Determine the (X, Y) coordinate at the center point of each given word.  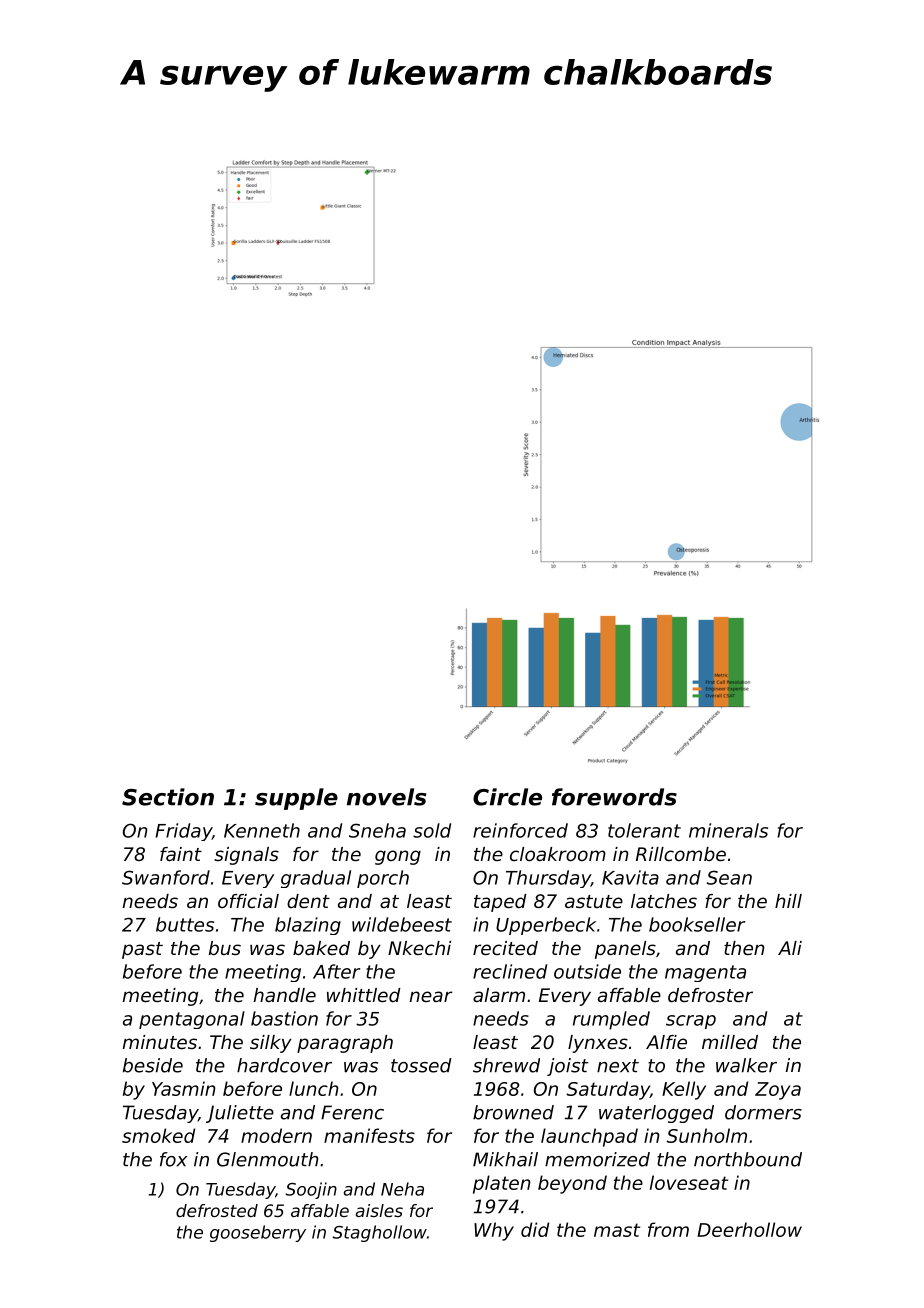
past (142, 950)
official (248, 901)
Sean (729, 877)
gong (398, 857)
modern (276, 1135)
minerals (728, 830)
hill (788, 901)
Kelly (684, 1090)
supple (296, 799)
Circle (507, 797)
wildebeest (402, 924)
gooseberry (258, 1233)
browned (513, 1112)
